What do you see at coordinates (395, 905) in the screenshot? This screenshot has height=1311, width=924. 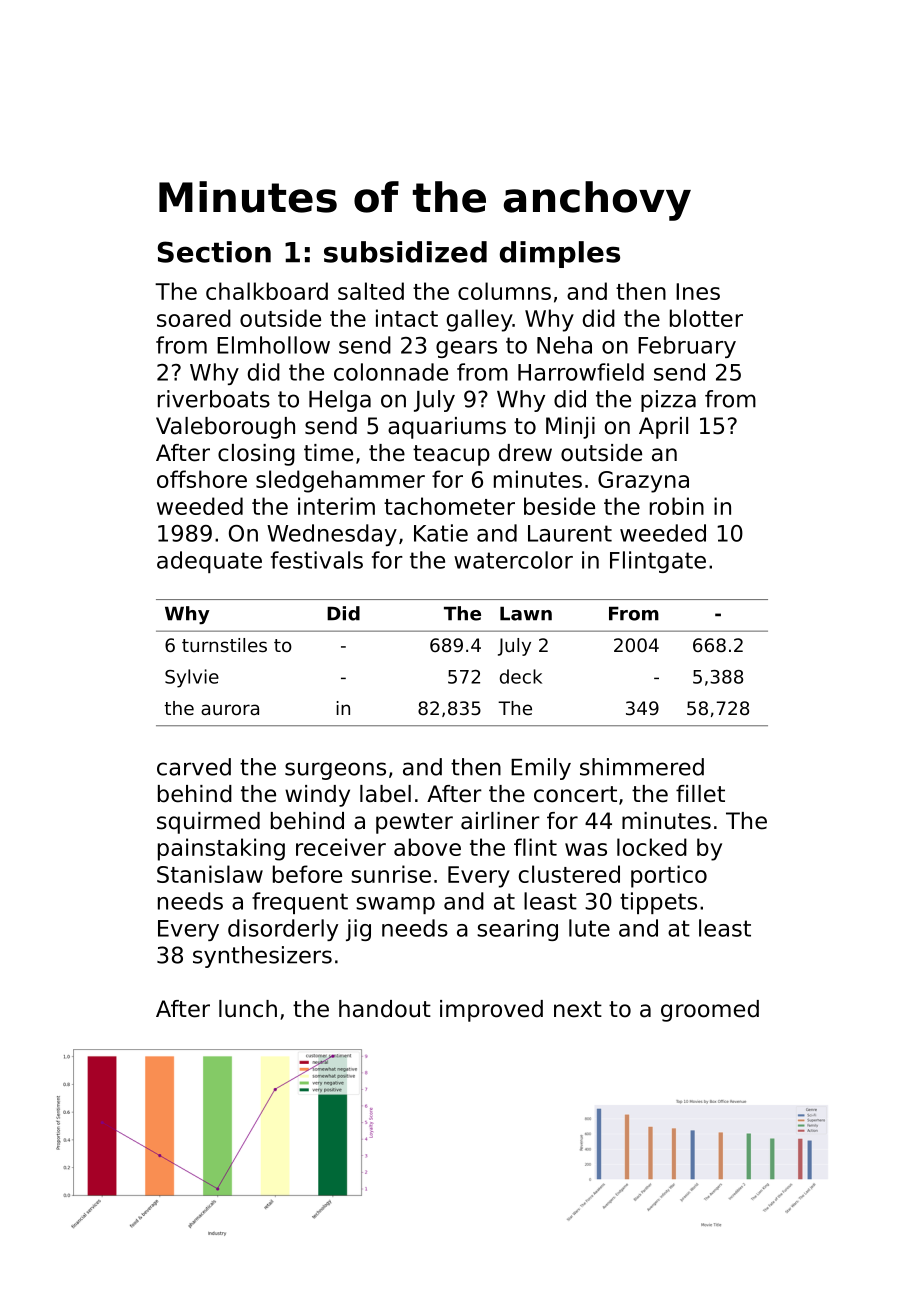 I see `swamp` at bounding box center [395, 905].
